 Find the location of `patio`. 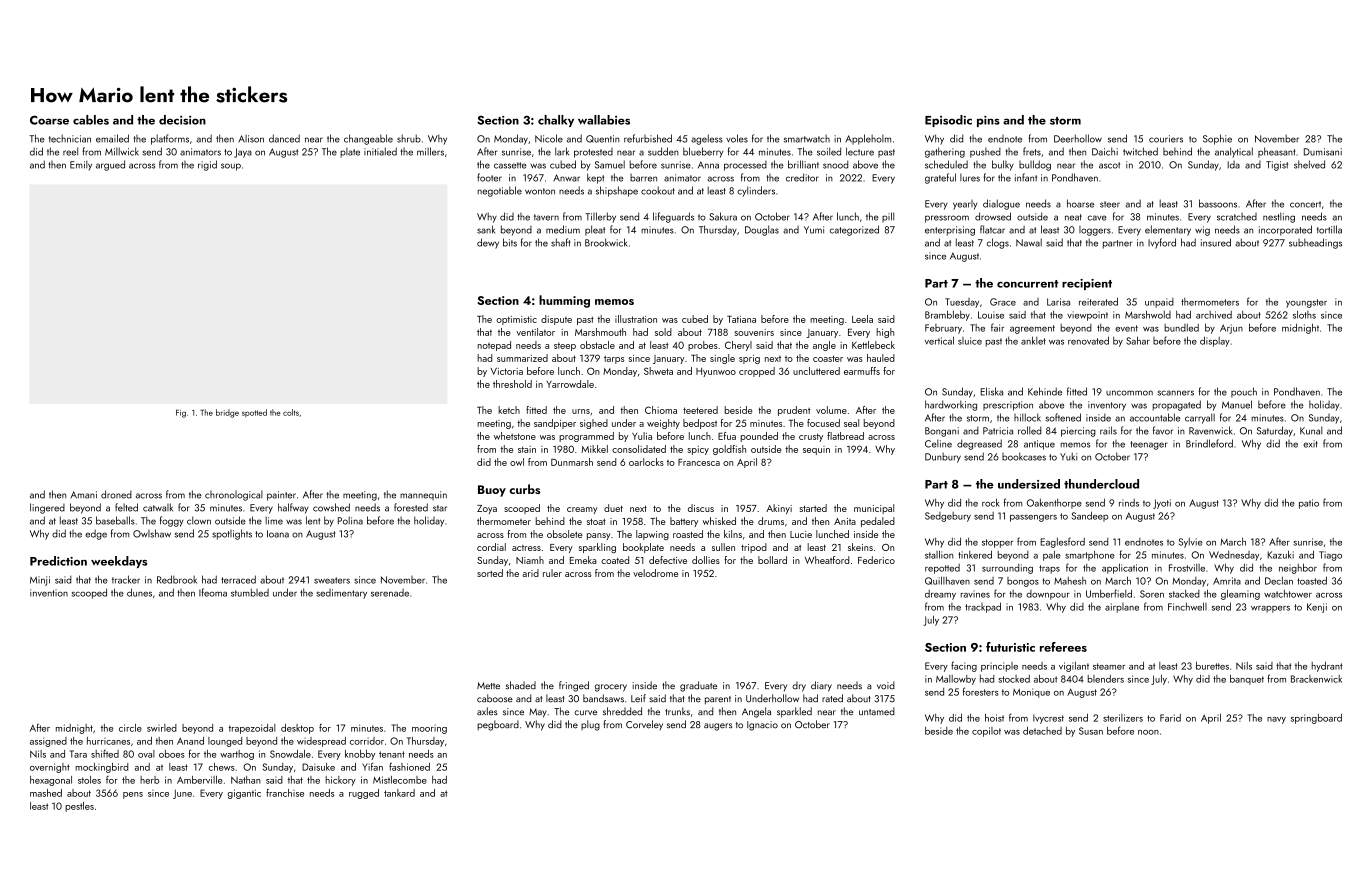

patio is located at coordinates (1309, 504).
